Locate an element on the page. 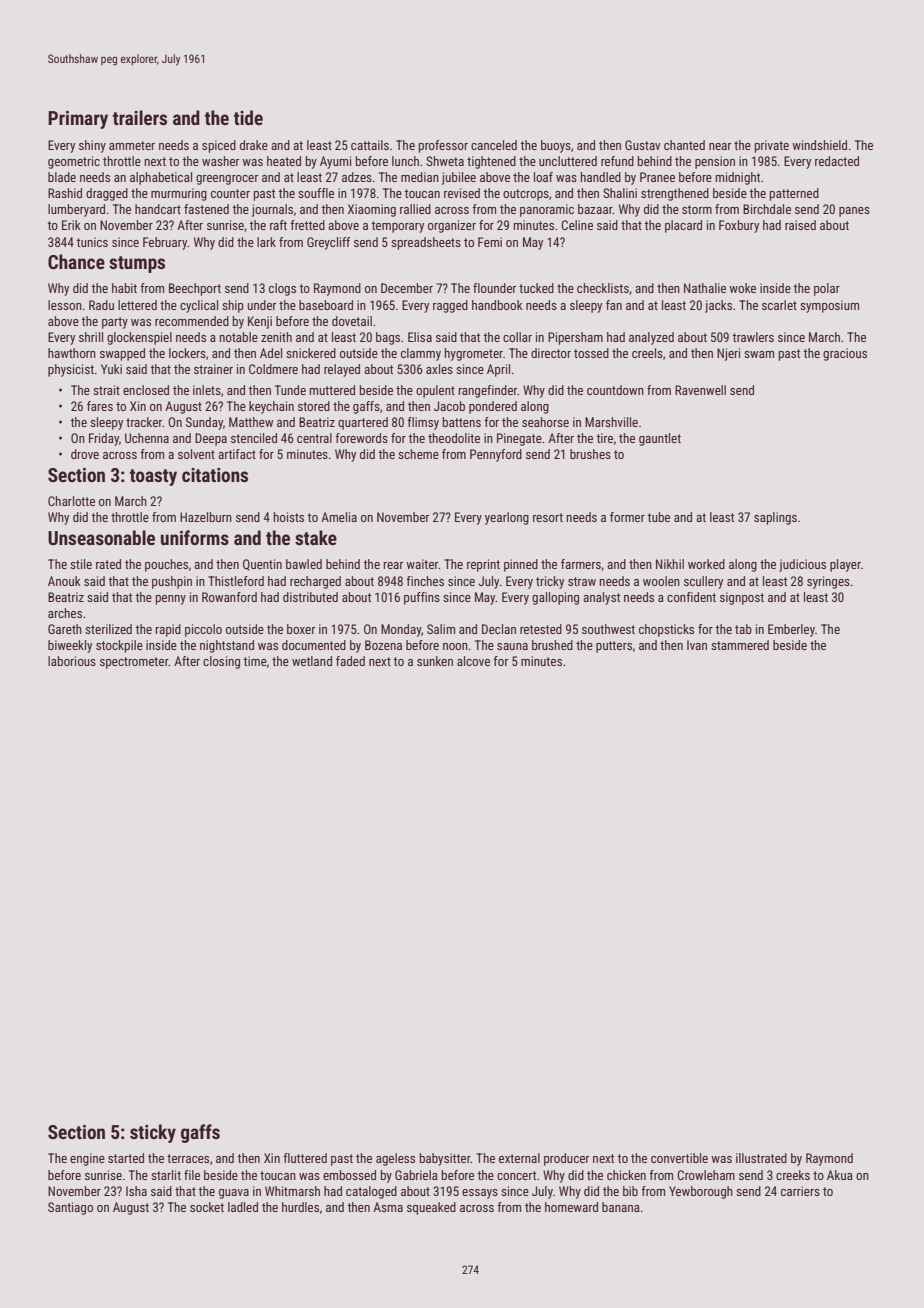  cattails is located at coordinates (370, 145).
